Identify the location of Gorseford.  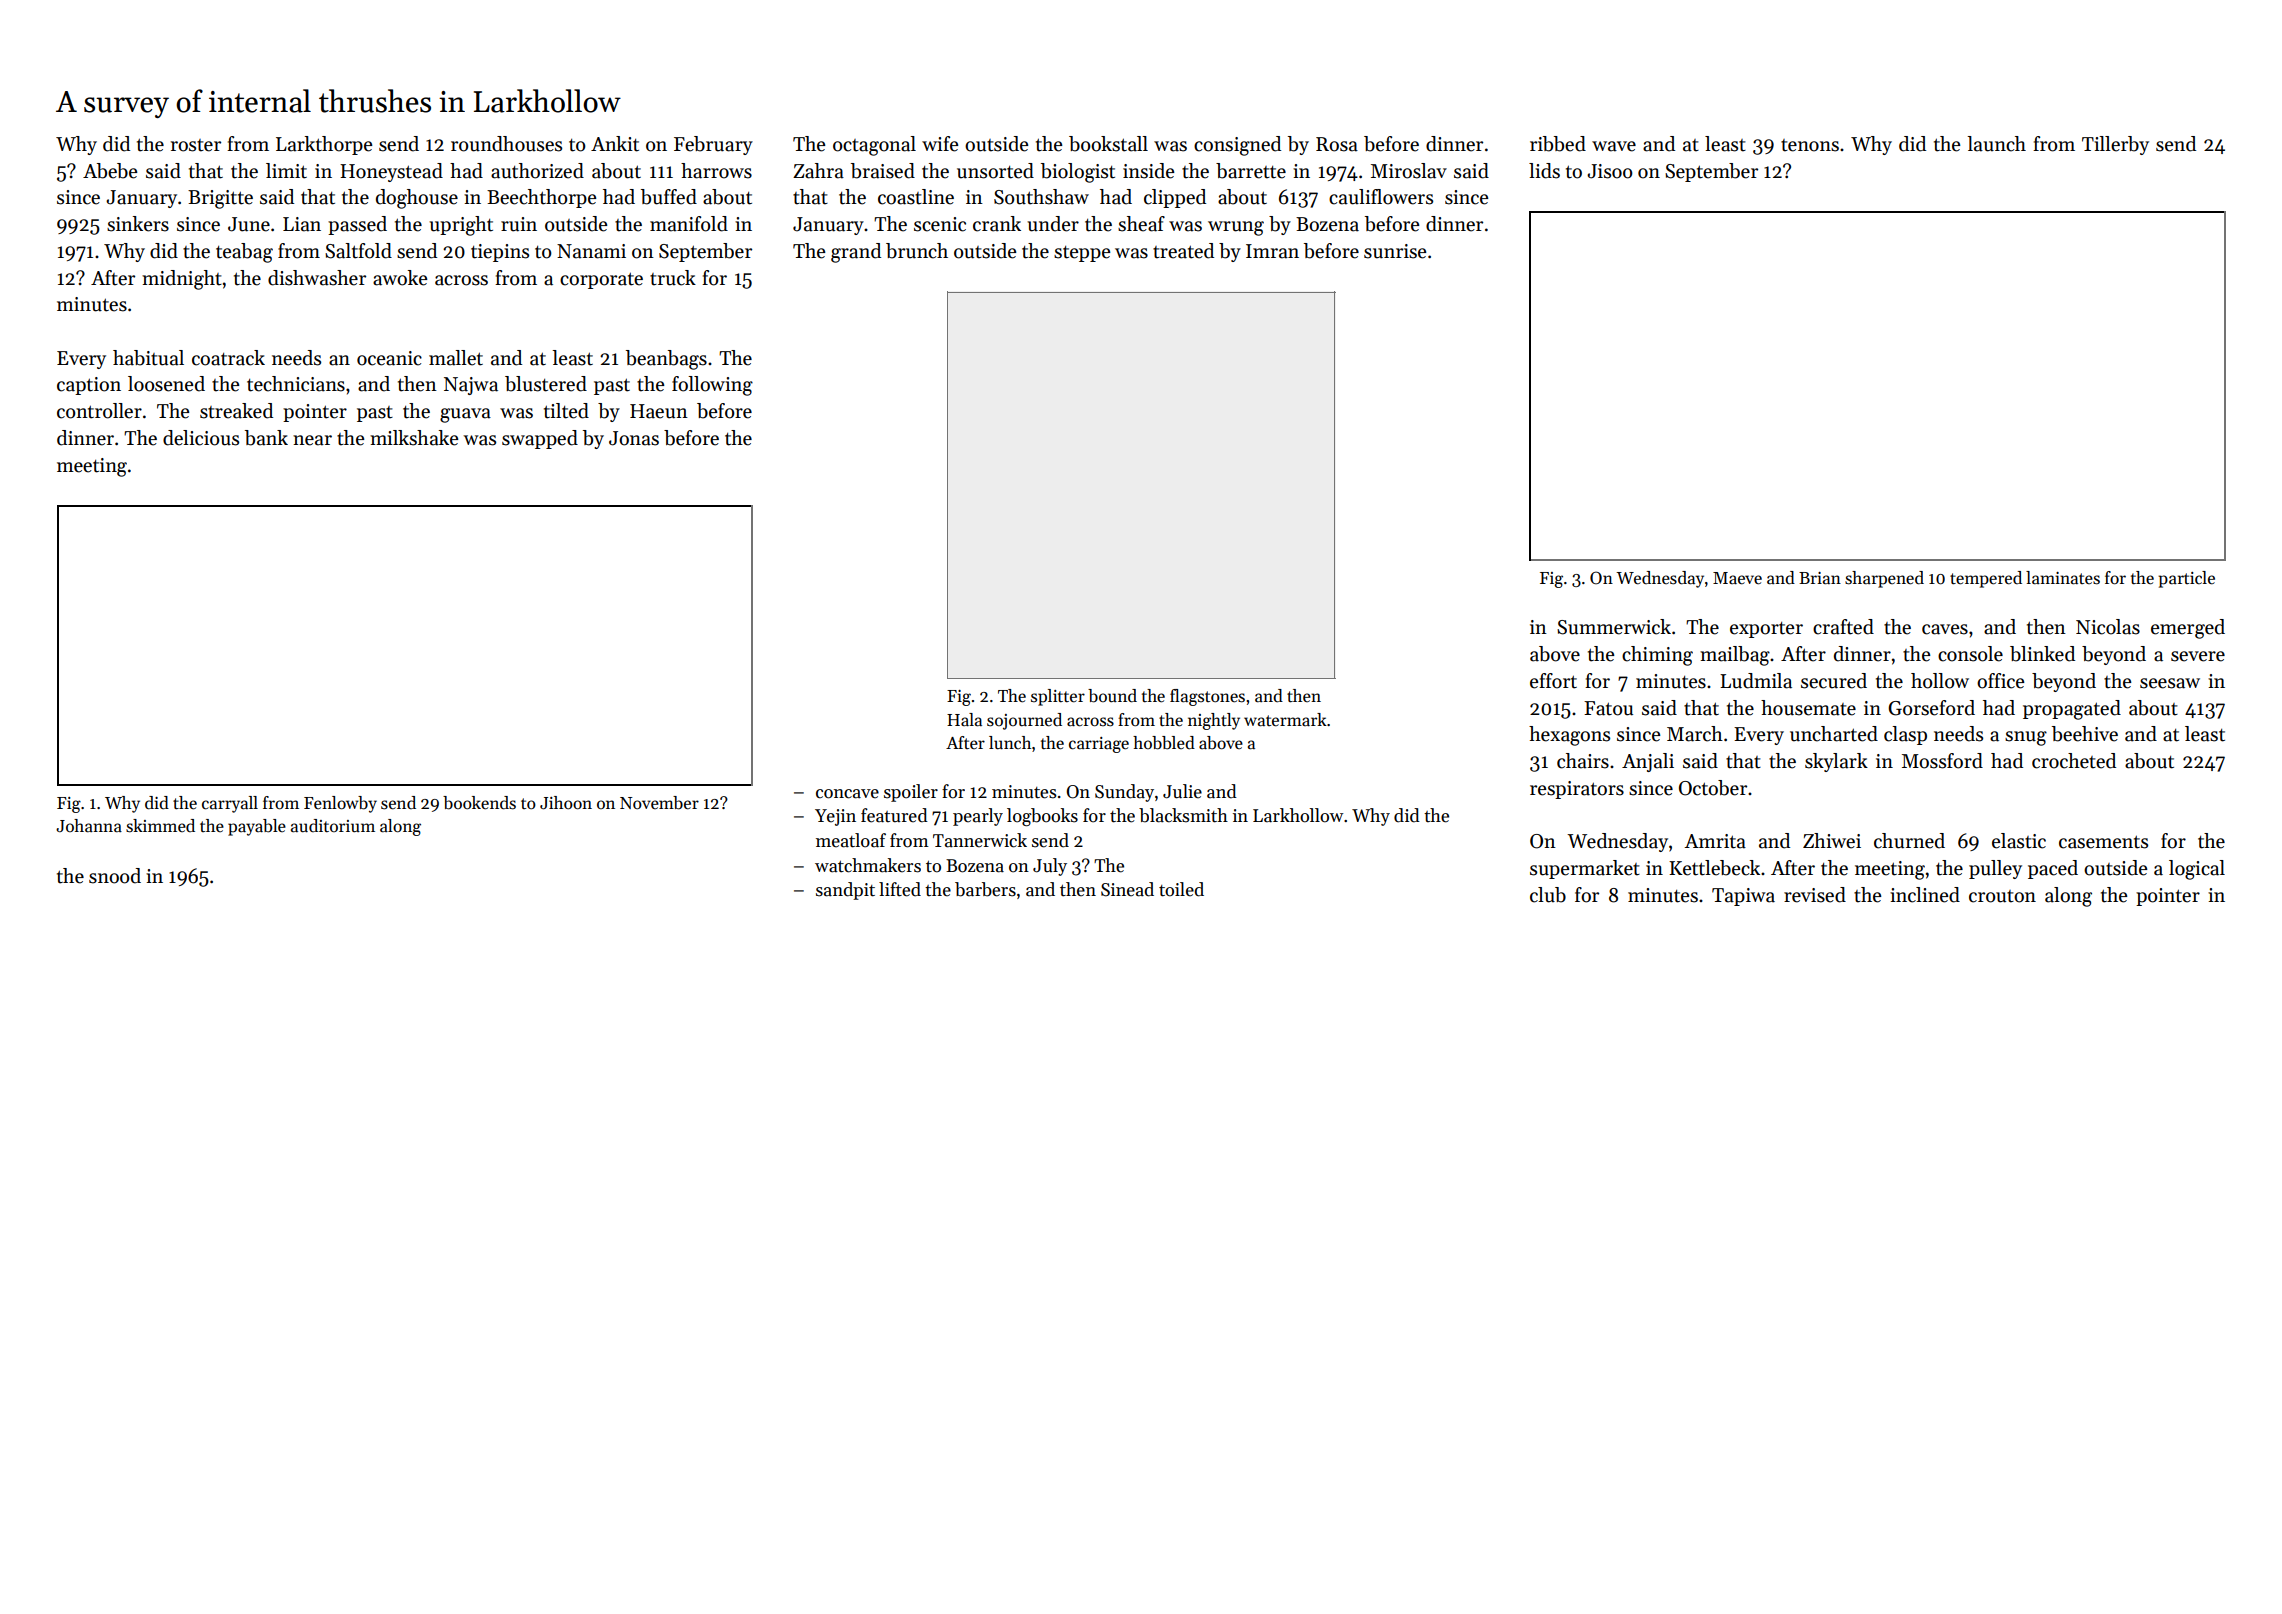
(1931, 708).
